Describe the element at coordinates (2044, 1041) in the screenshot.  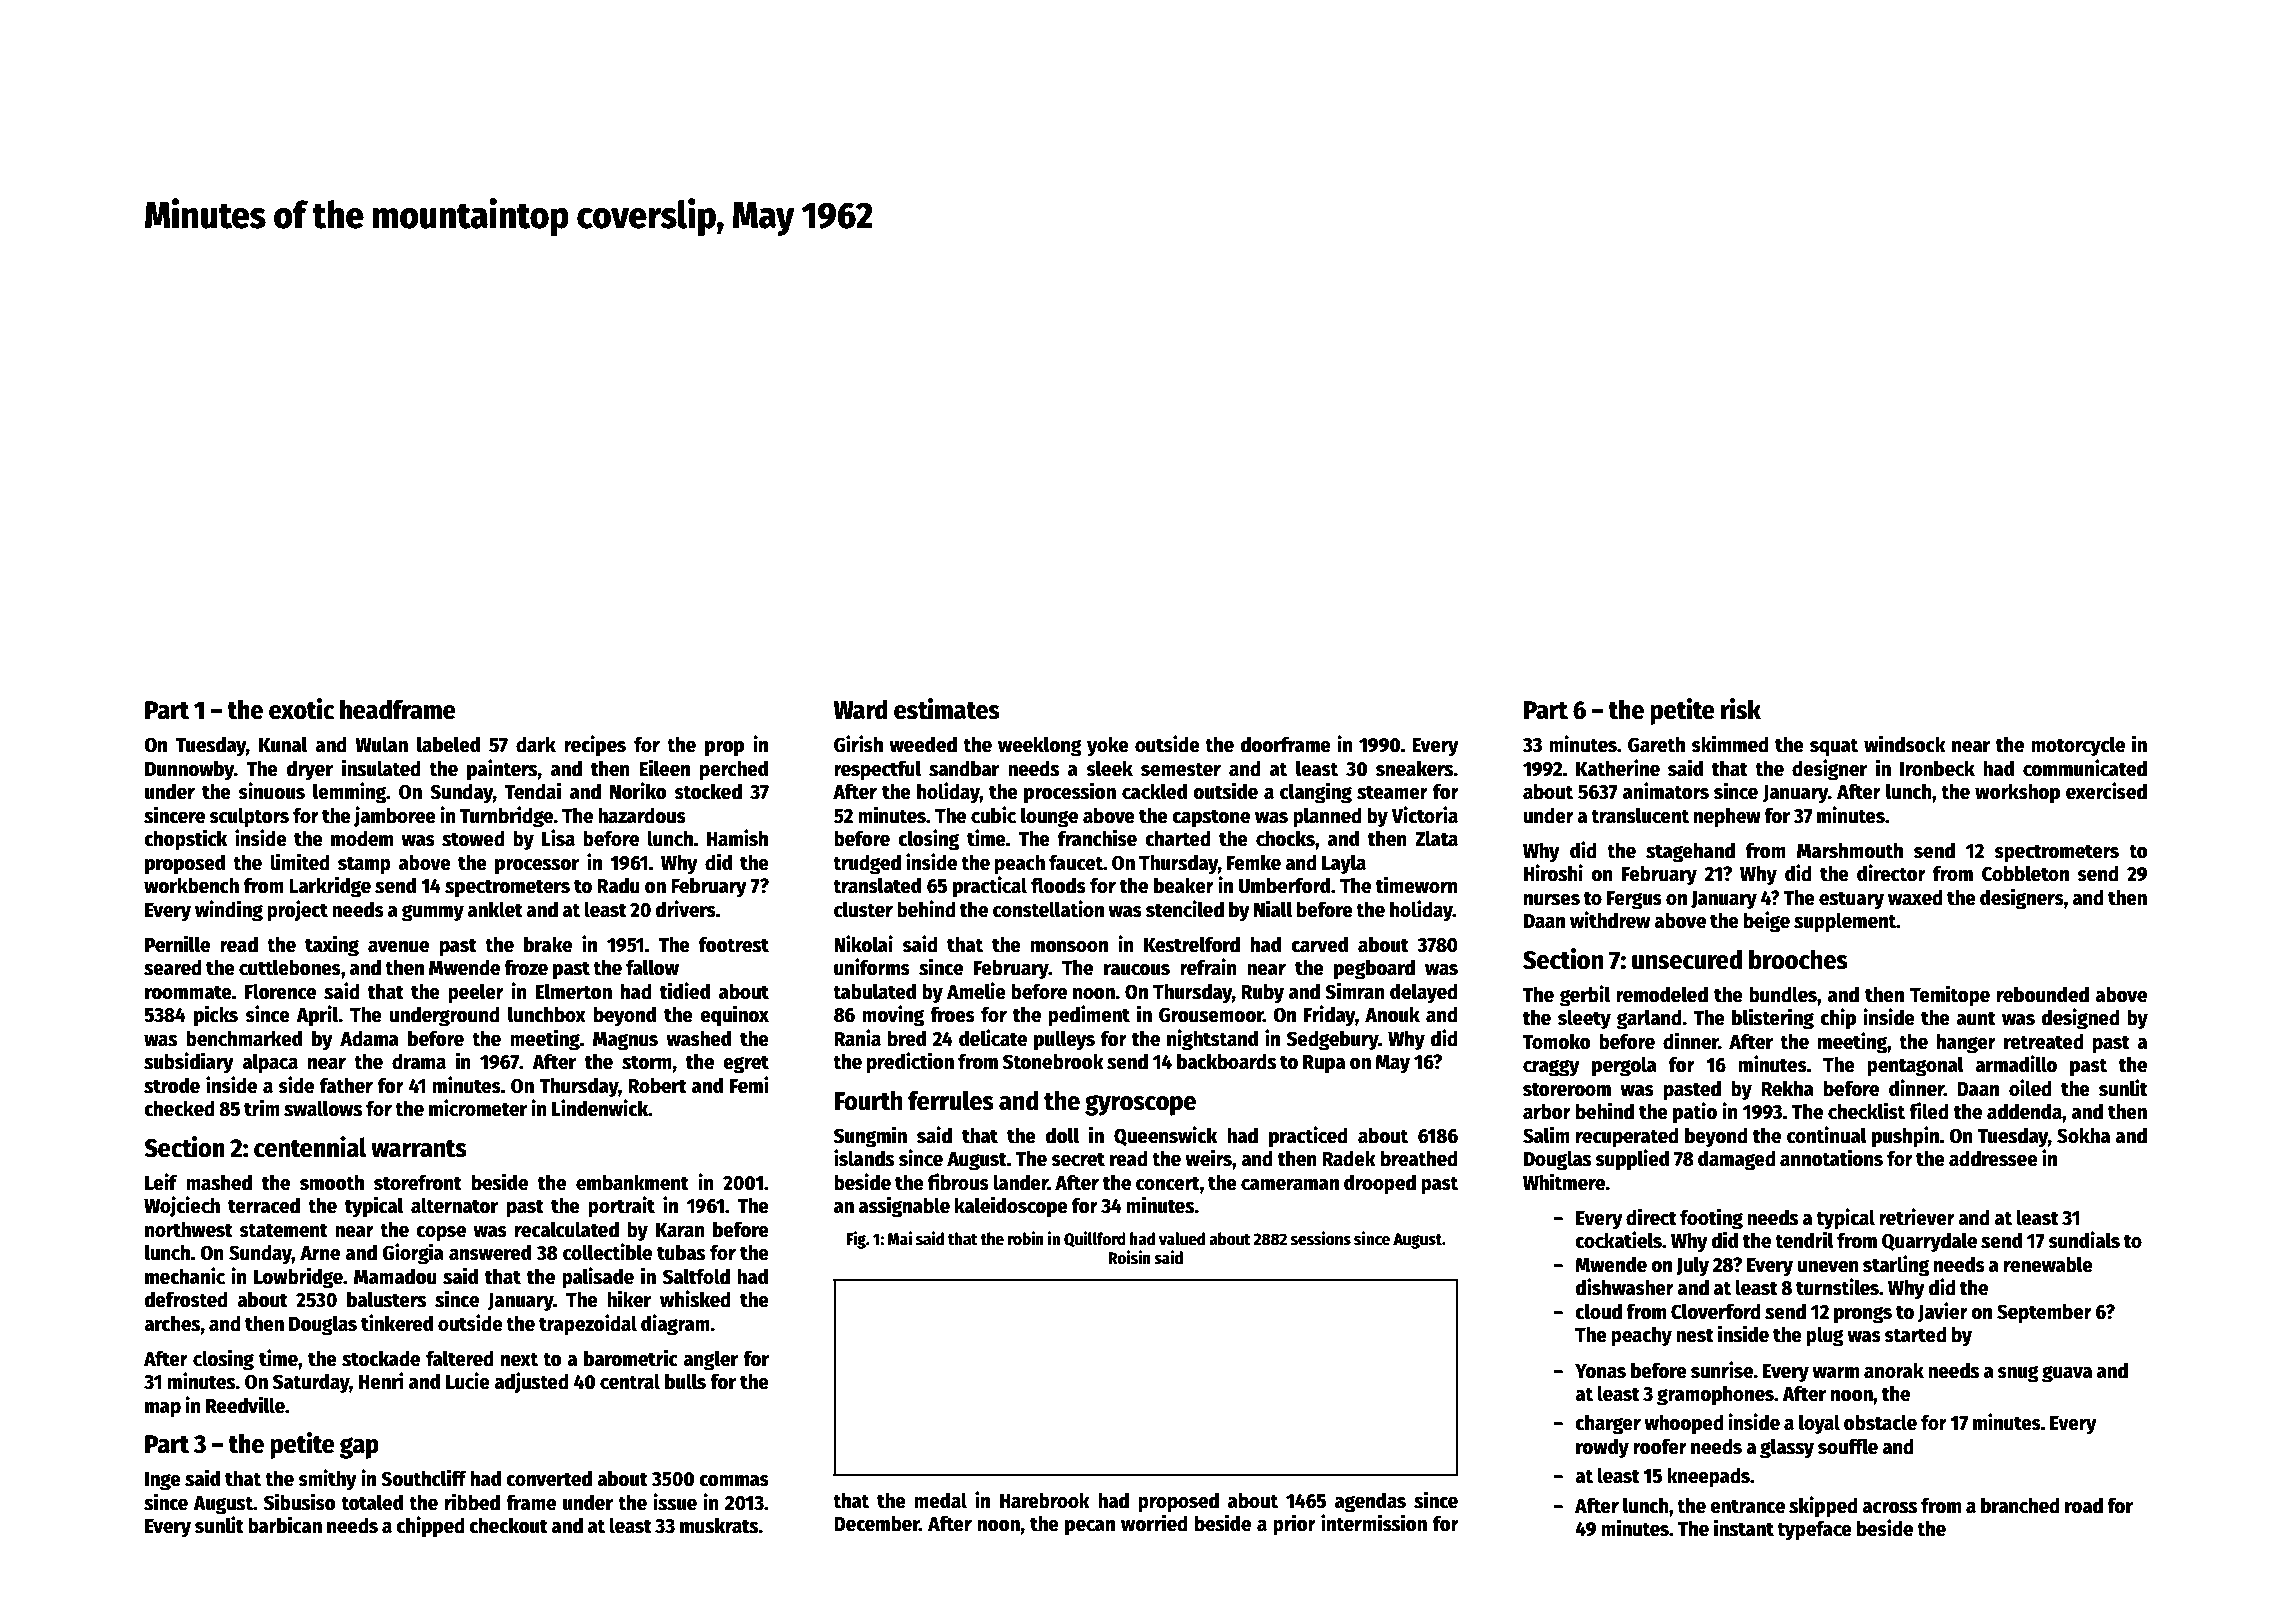
I see `retreated` at that location.
